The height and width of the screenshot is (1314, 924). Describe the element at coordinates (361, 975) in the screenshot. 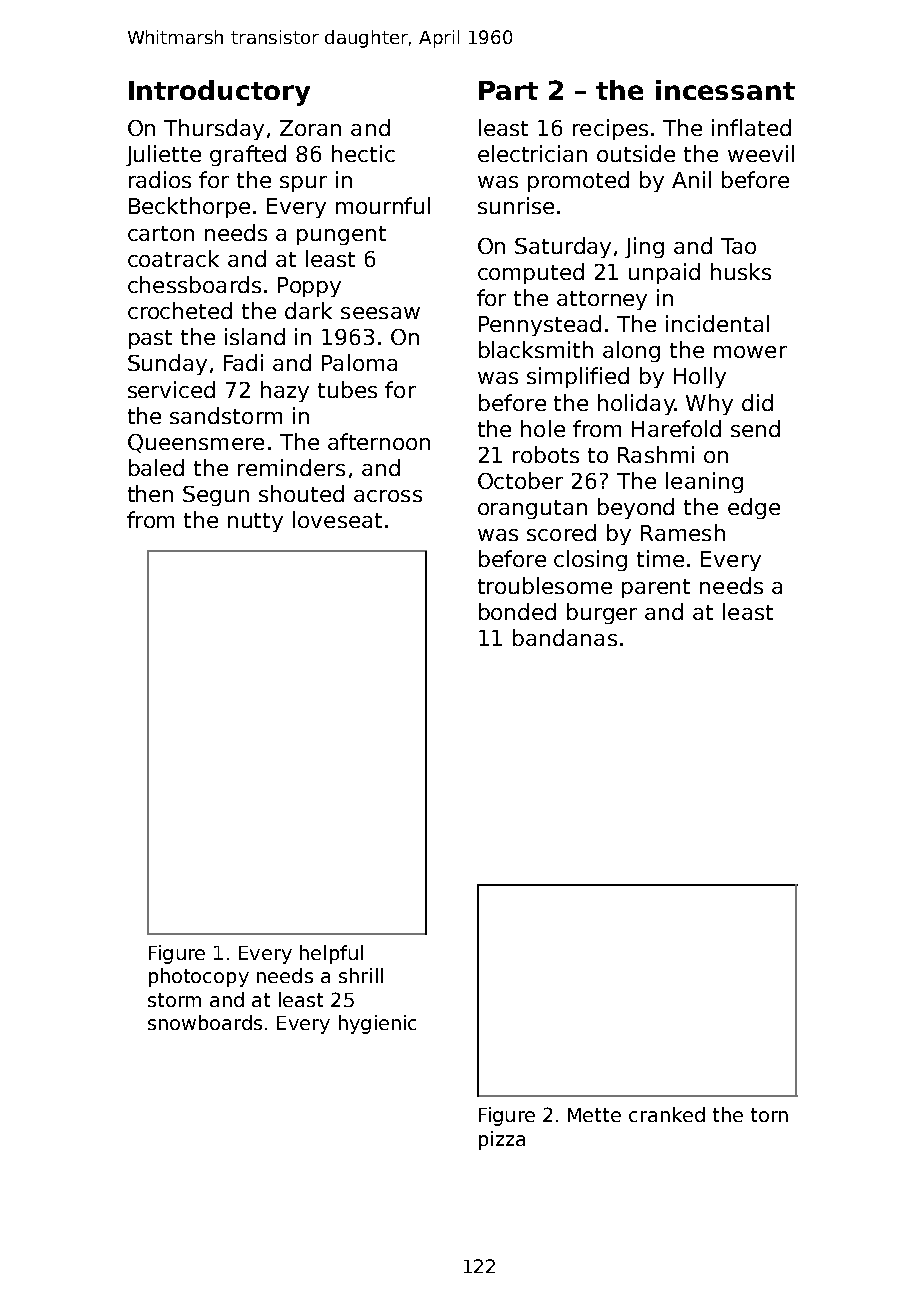

I see `shrill` at that location.
